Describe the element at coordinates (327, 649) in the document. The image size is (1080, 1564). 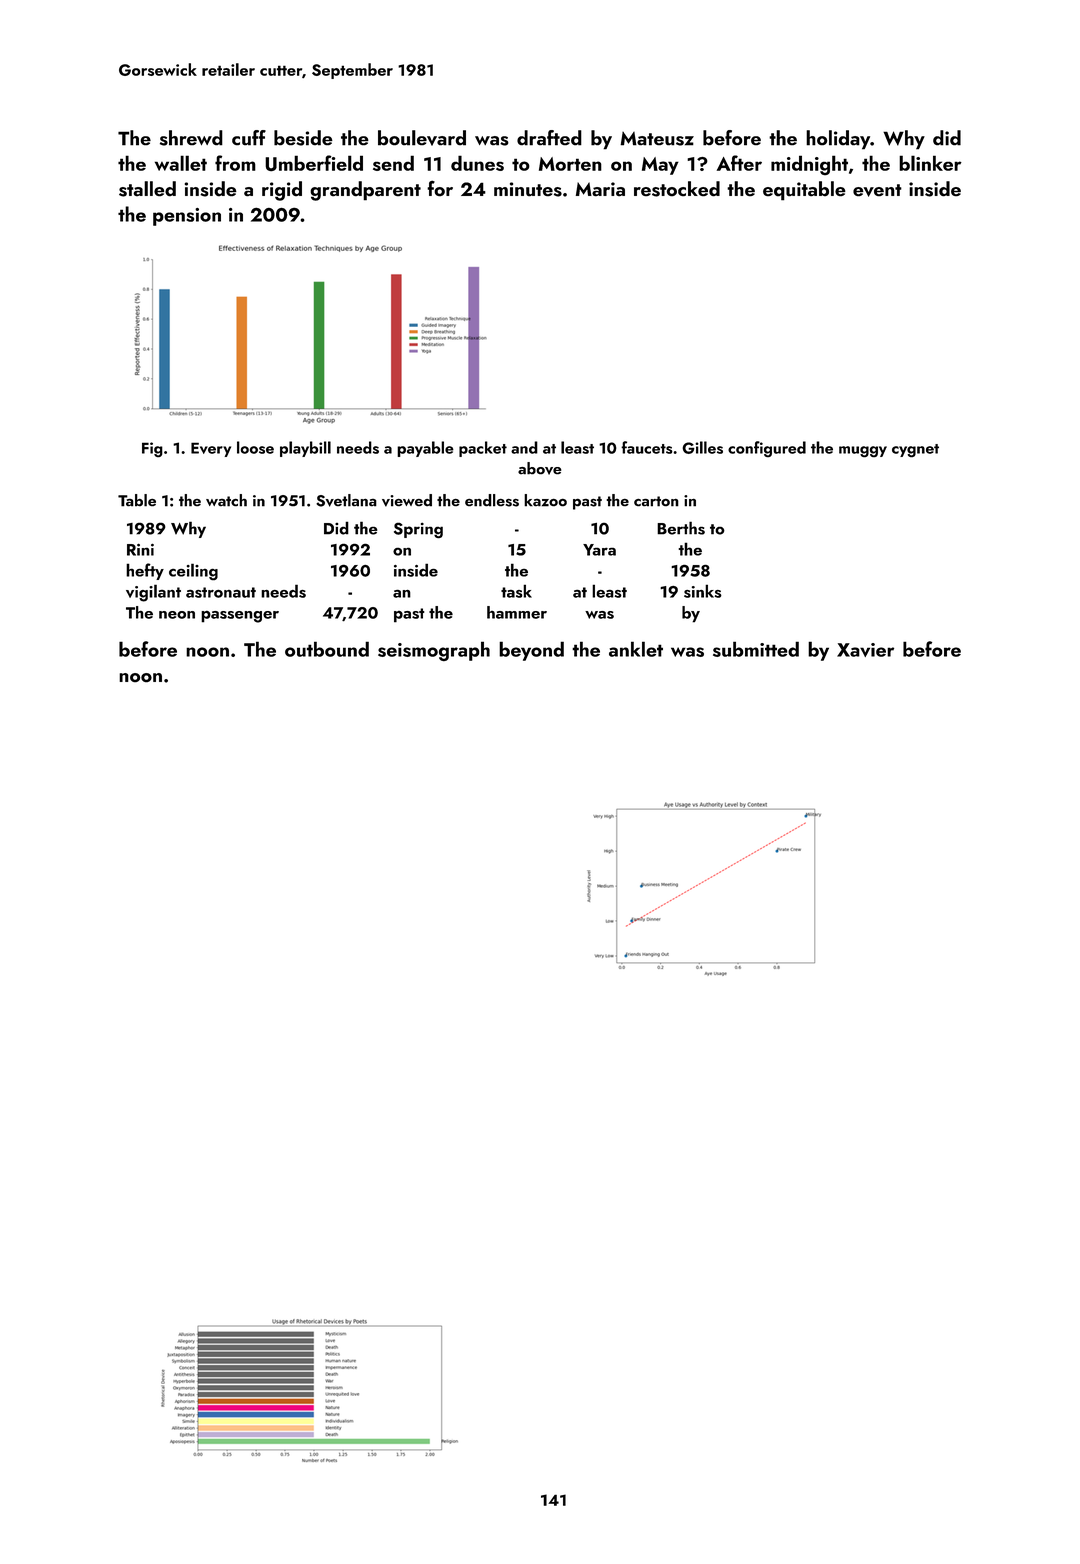
I see `outbound` at that location.
